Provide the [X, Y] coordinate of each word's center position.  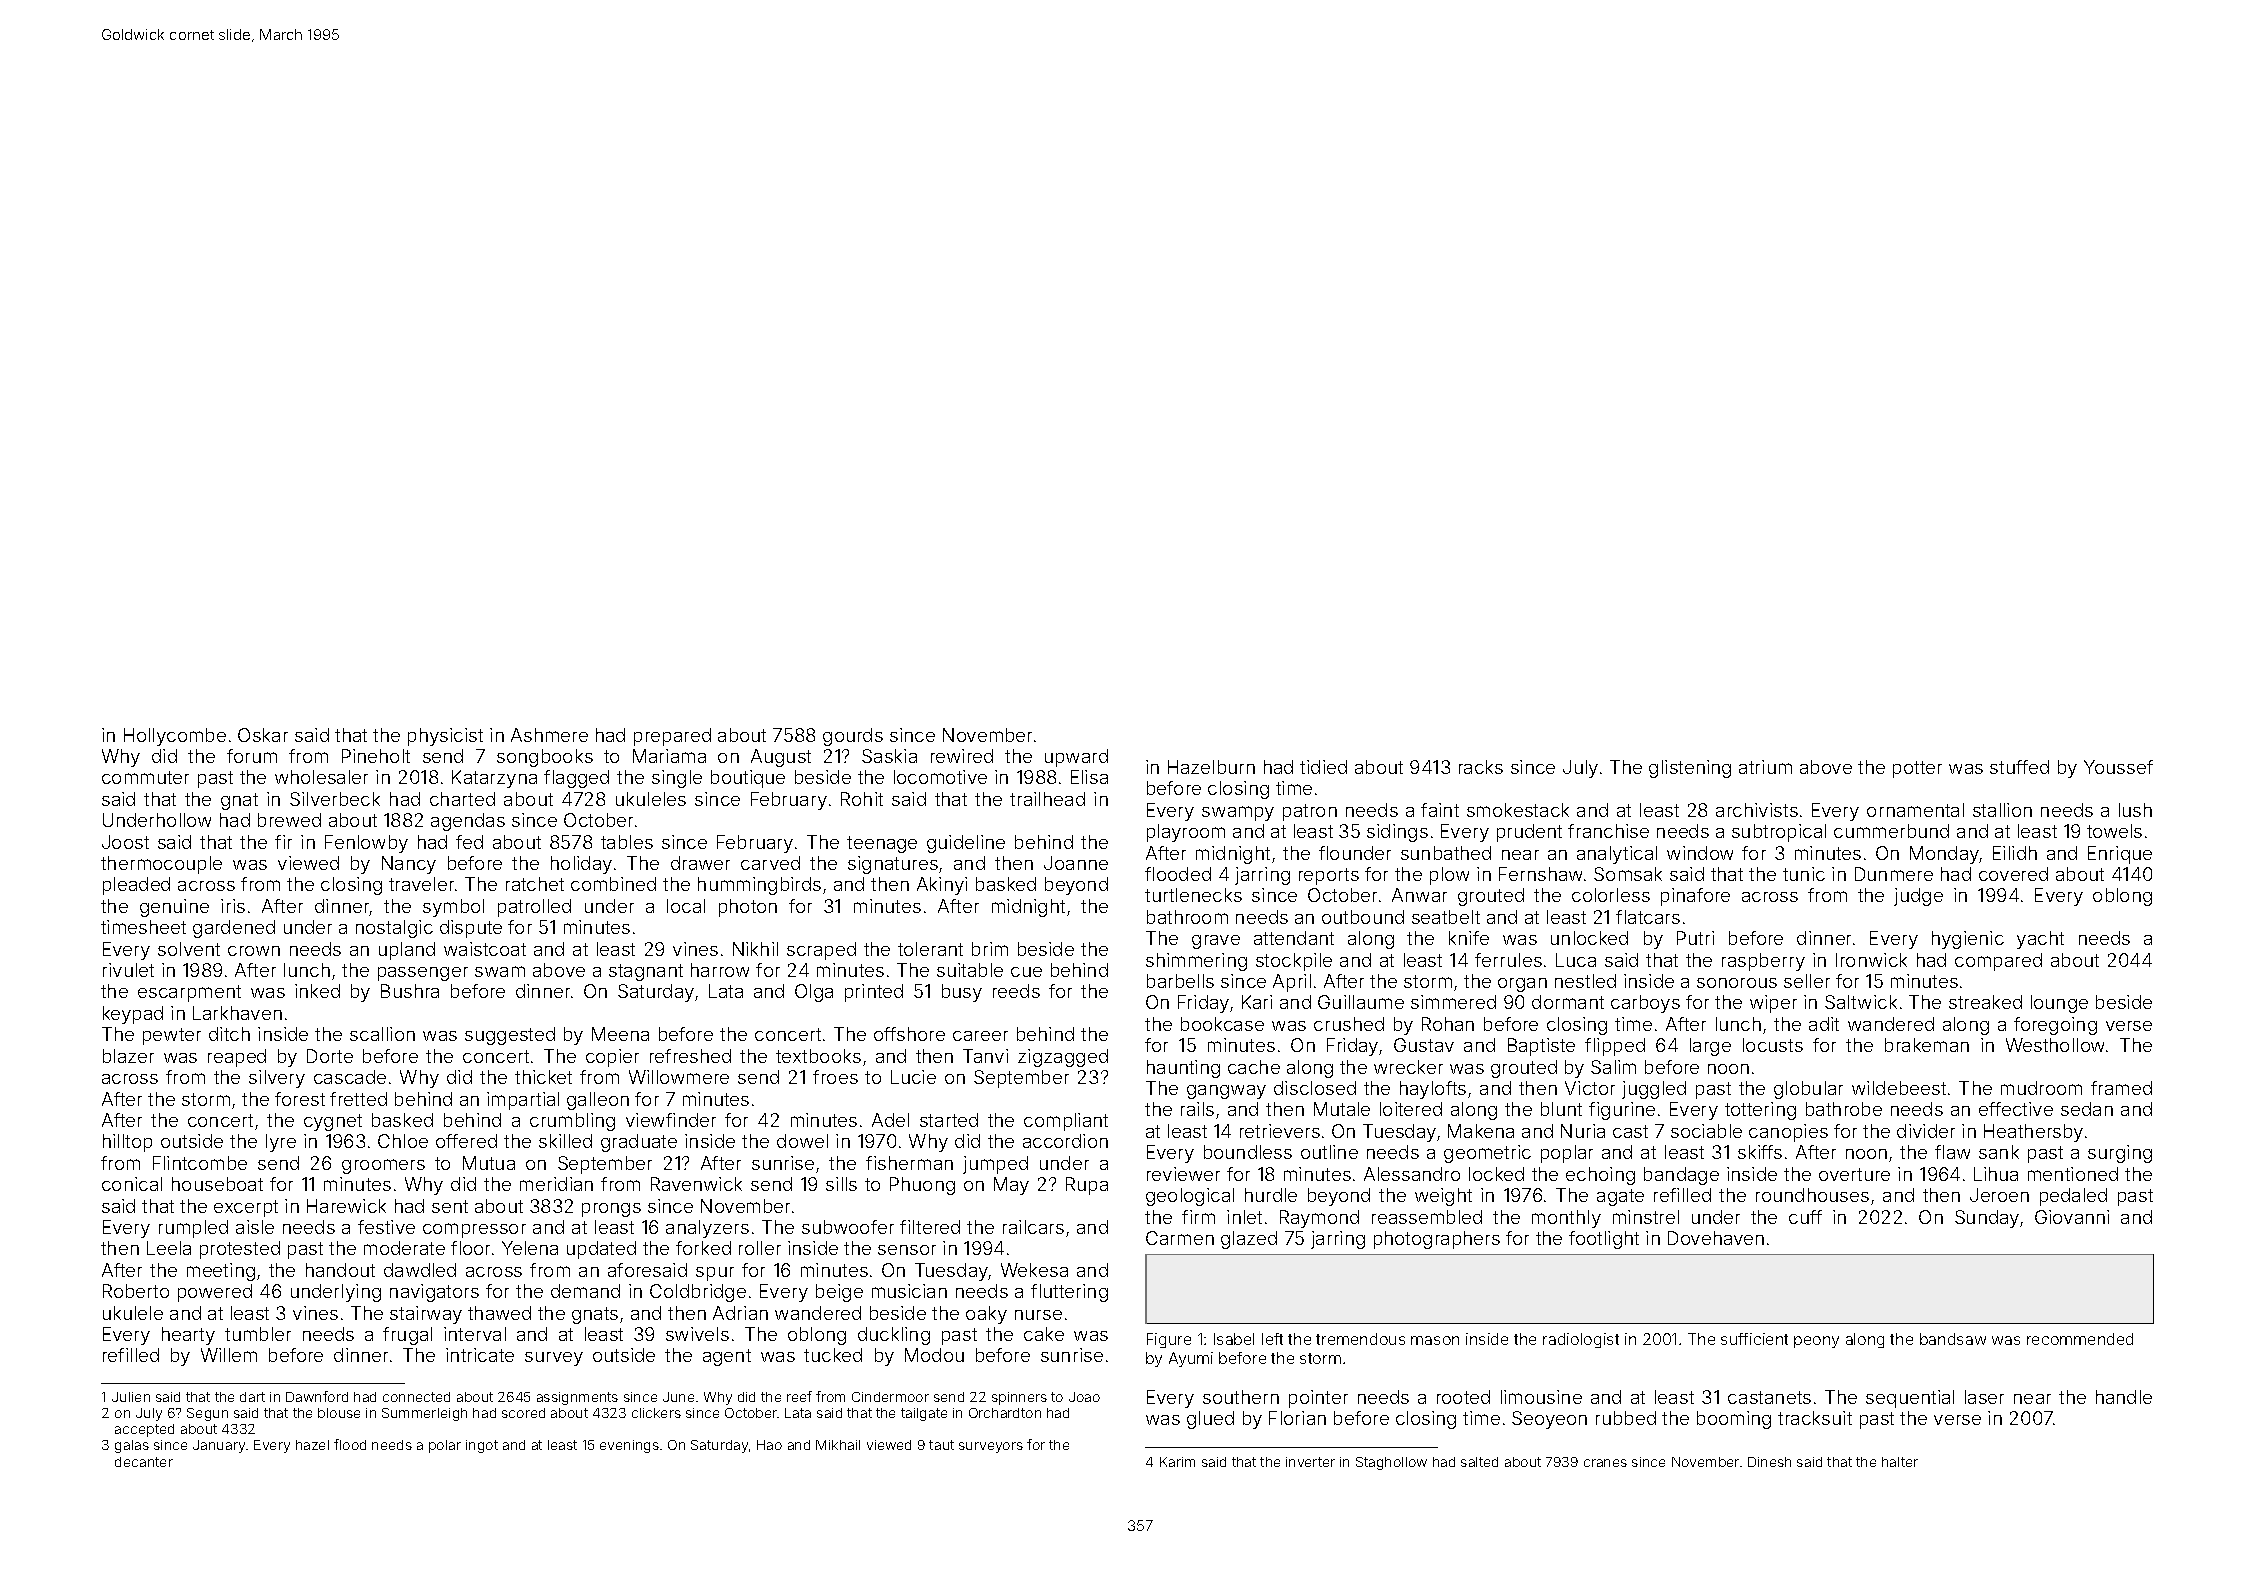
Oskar [263, 735]
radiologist [1581, 1340]
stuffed [2019, 767]
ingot [482, 1446]
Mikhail [838, 1445]
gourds [853, 737]
